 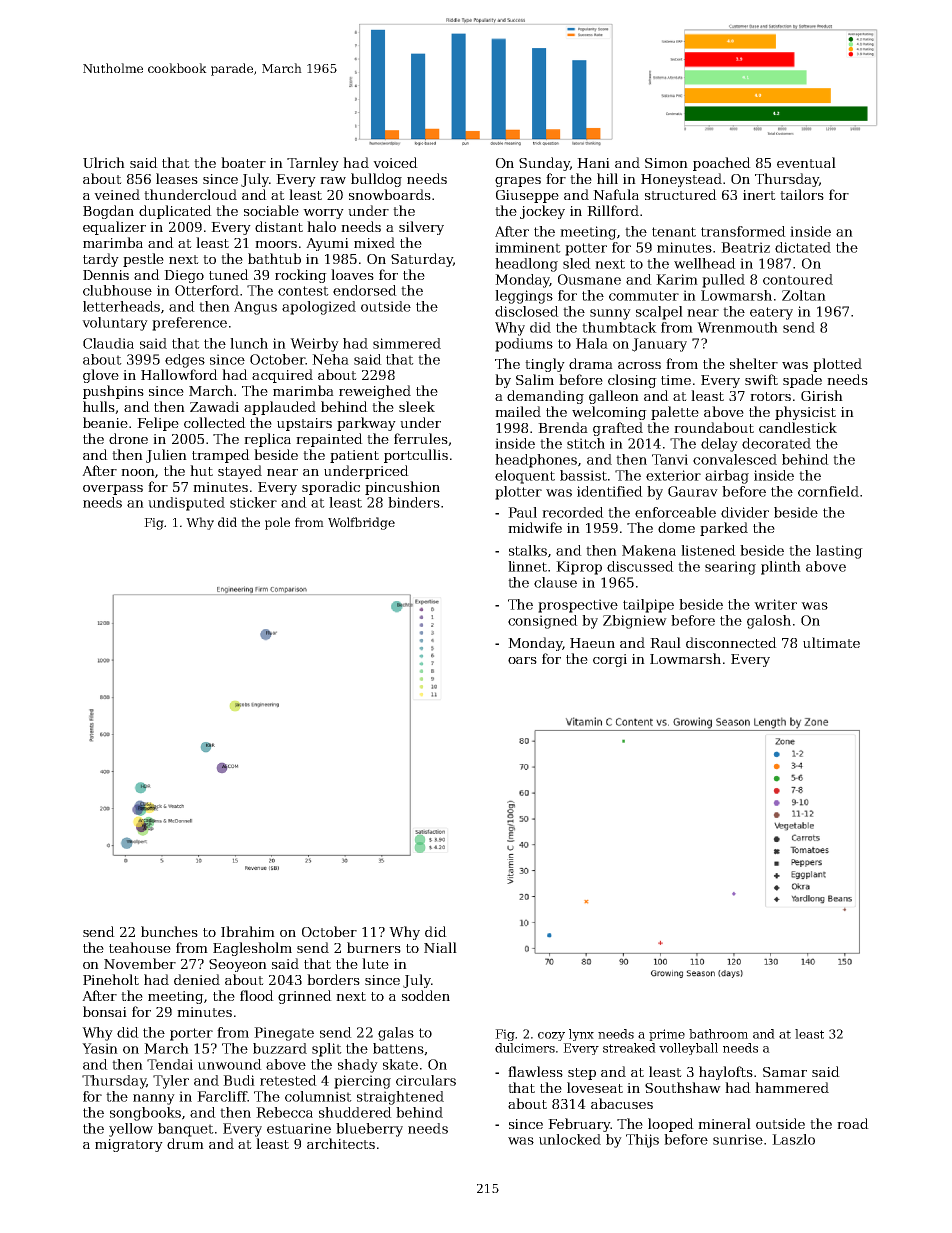 What do you see at coordinates (407, 343) in the screenshot?
I see `simmered` at bounding box center [407, 343].
